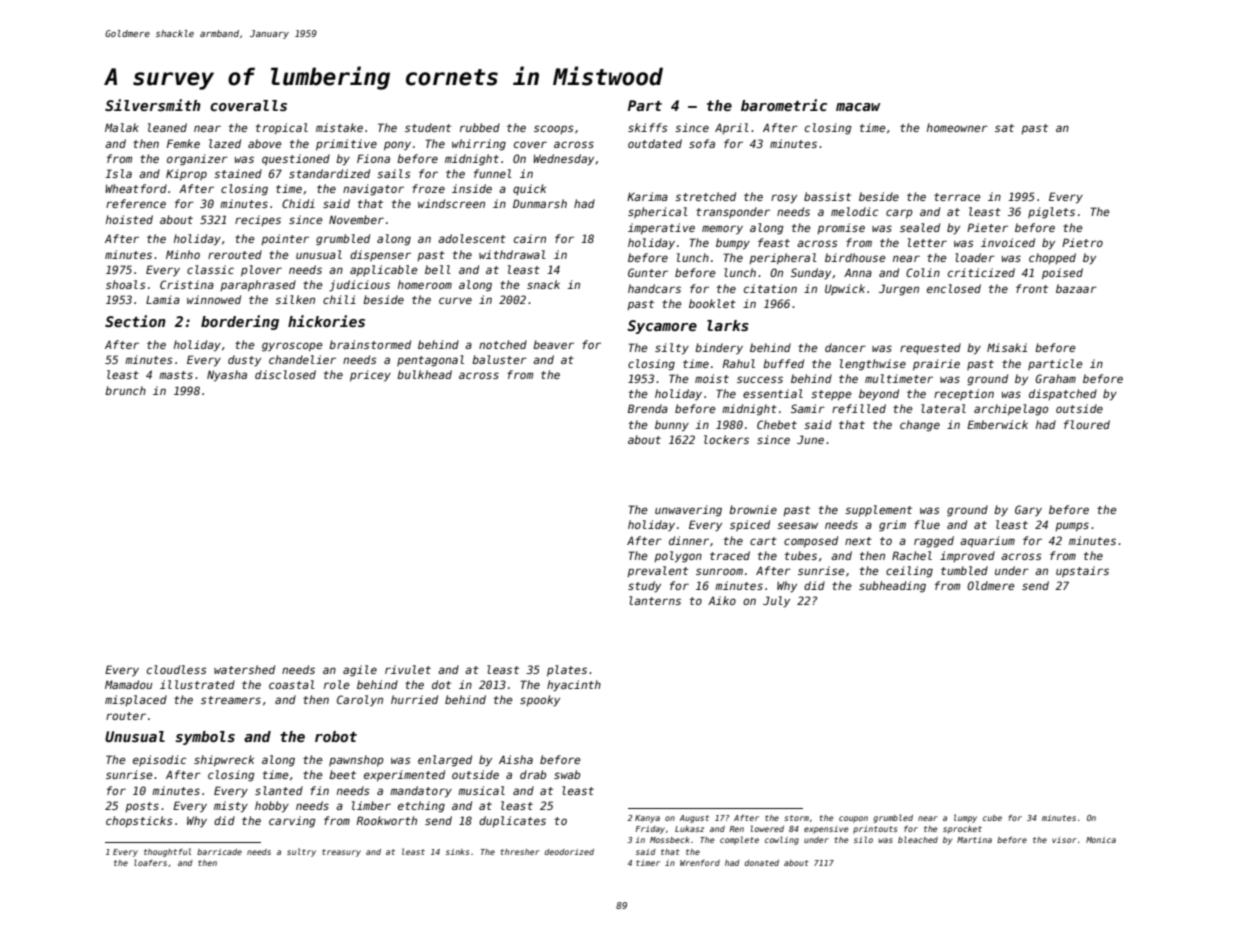 This screenshot has width=1233, height=952. Describe the element at coordinates (177, 669) in the screenshot. I see `cloudless` at that location.
